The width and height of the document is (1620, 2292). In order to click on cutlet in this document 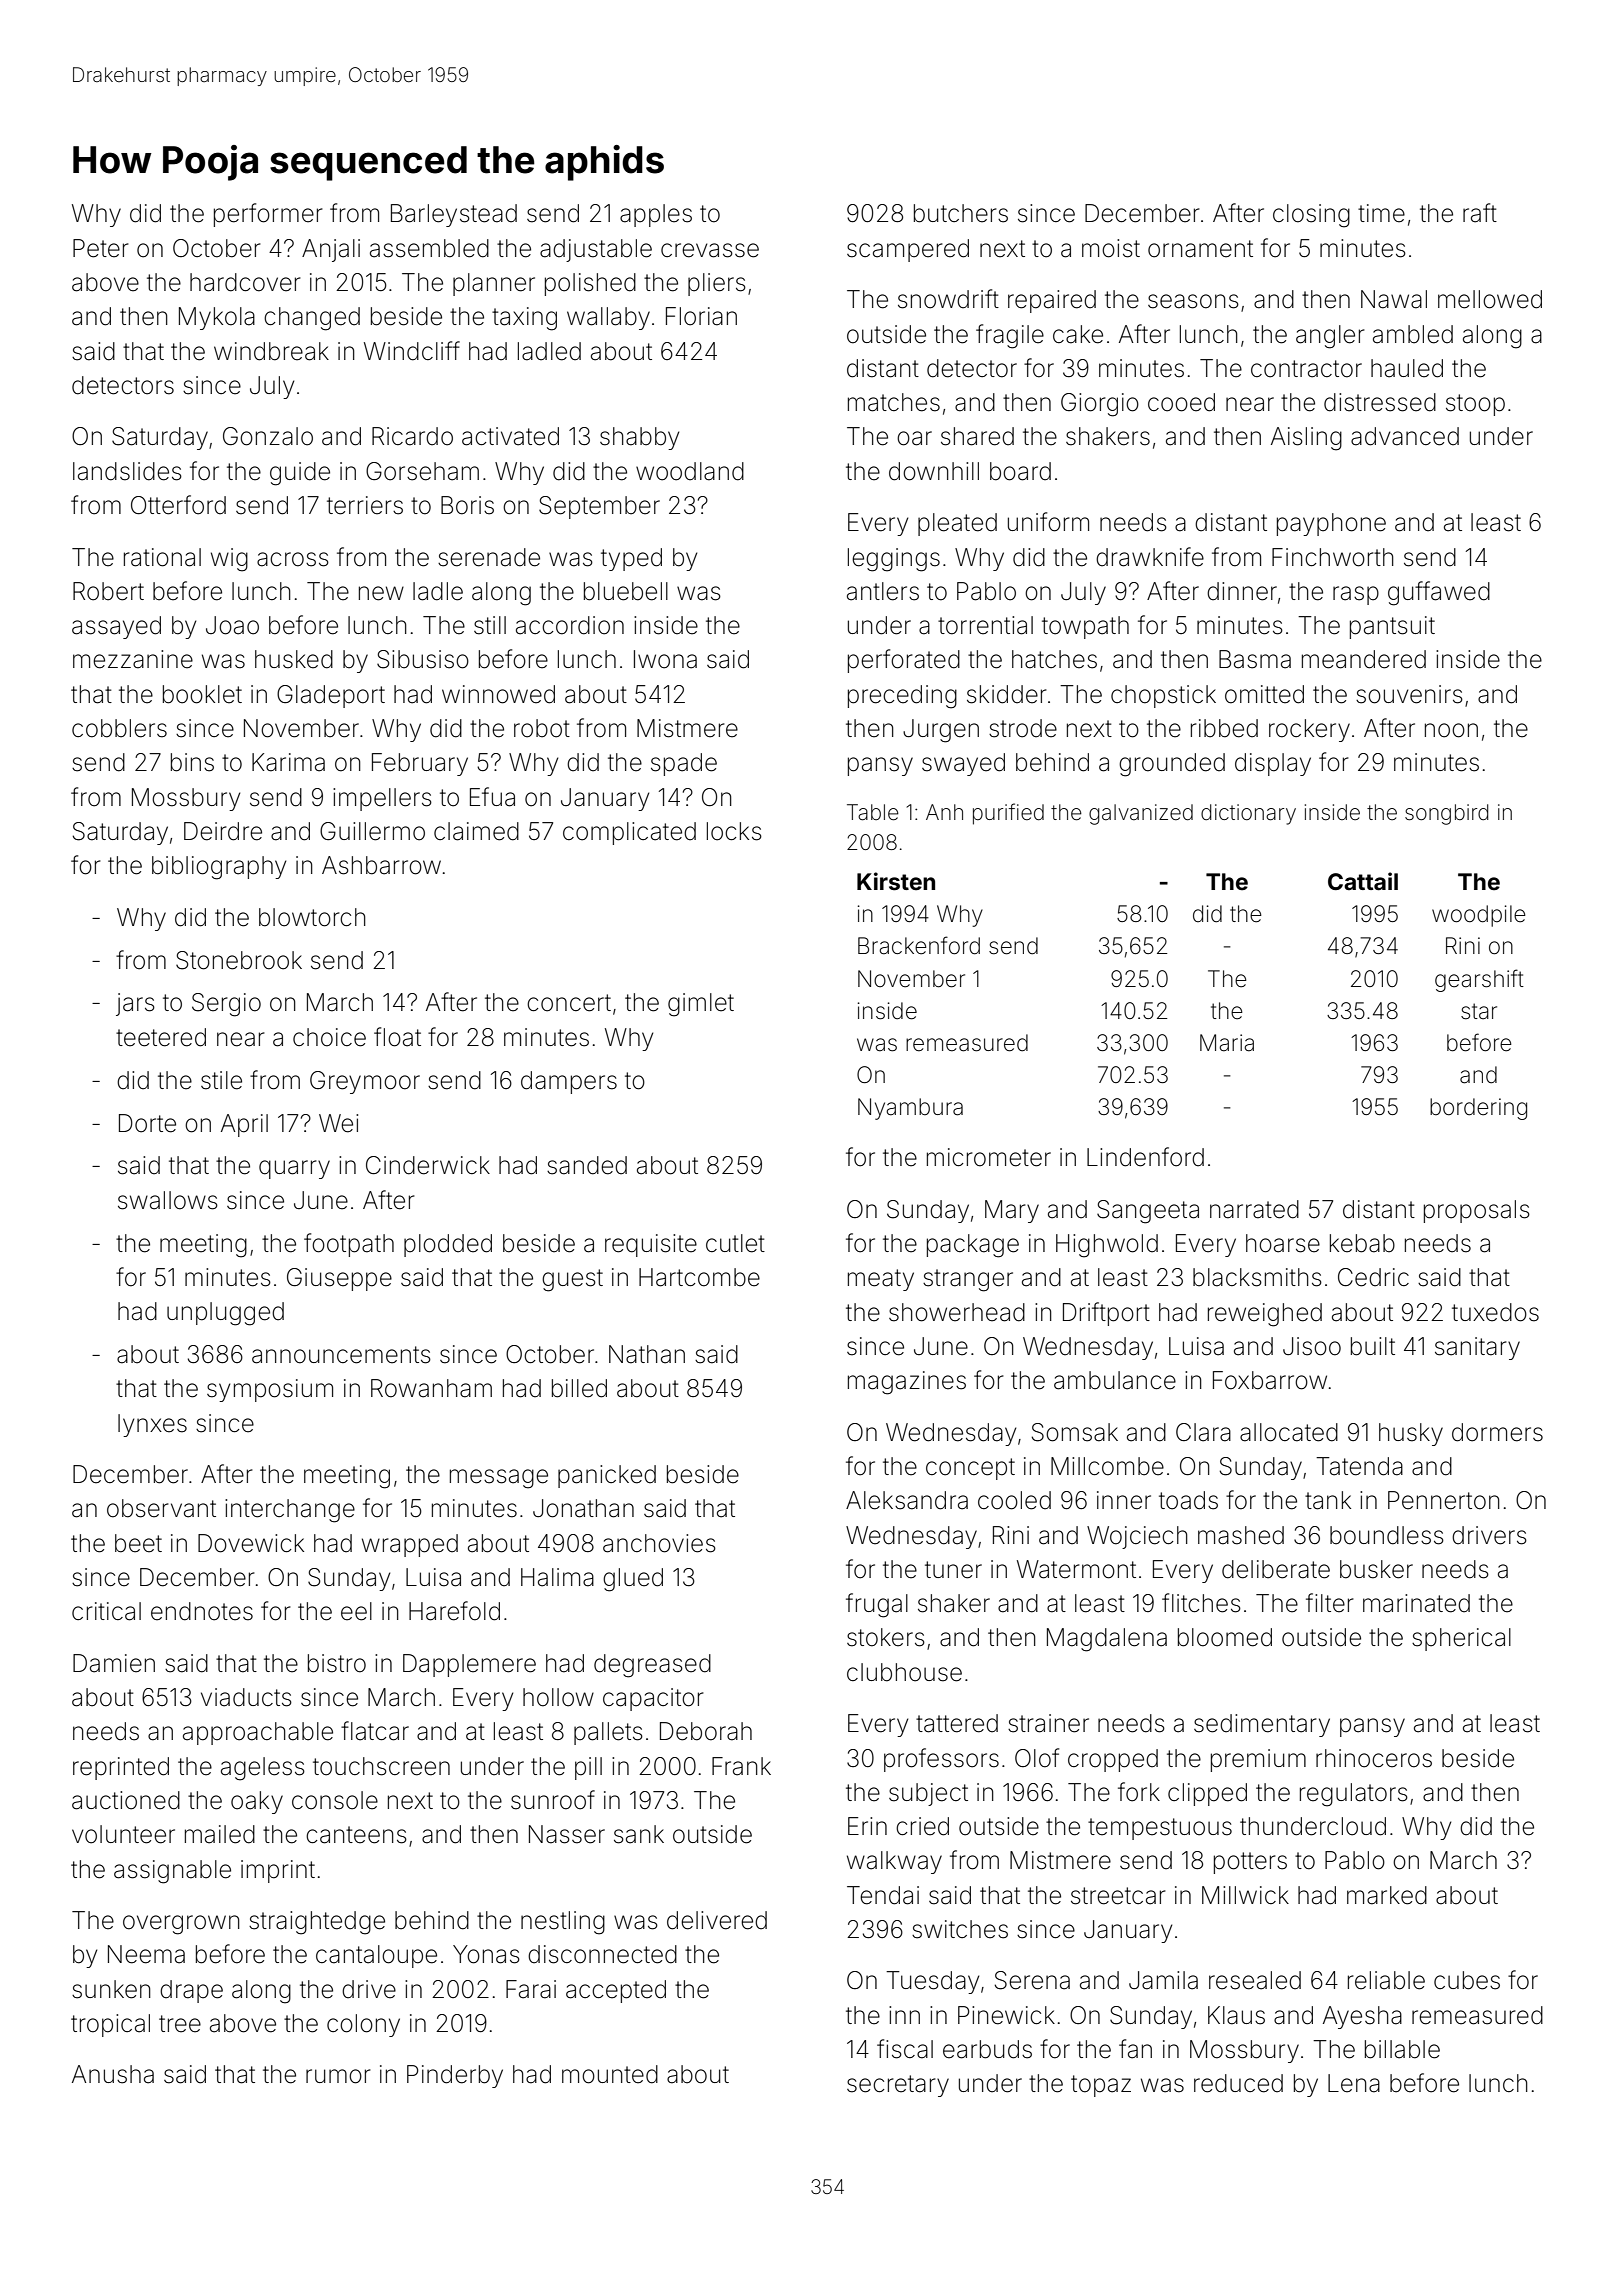, I will do `click(735, 1243)`.
